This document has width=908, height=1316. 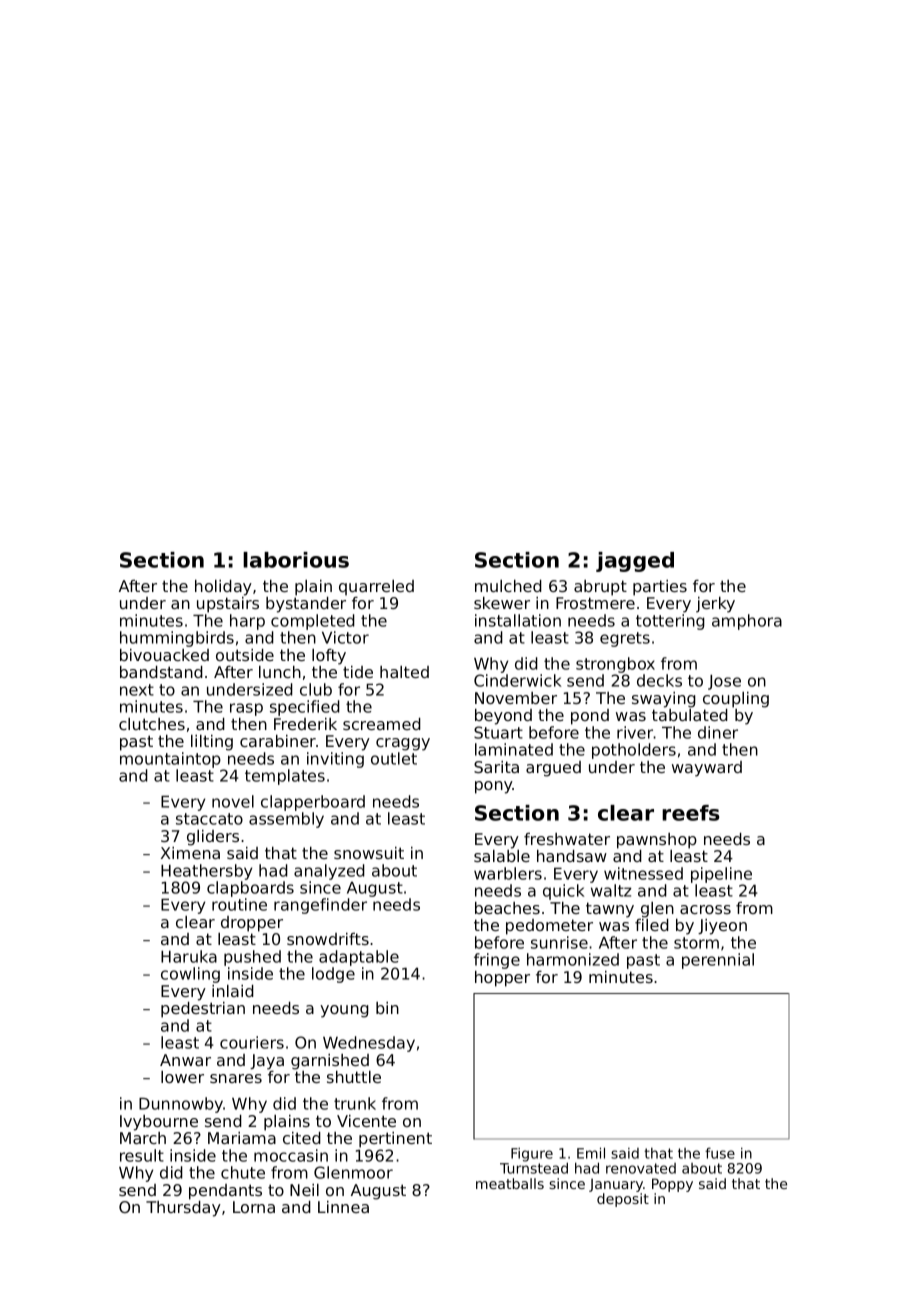 What do you see at coordinates (170, 760) in the document?
I see `mountaintop` at bounding box center [170, 760].
